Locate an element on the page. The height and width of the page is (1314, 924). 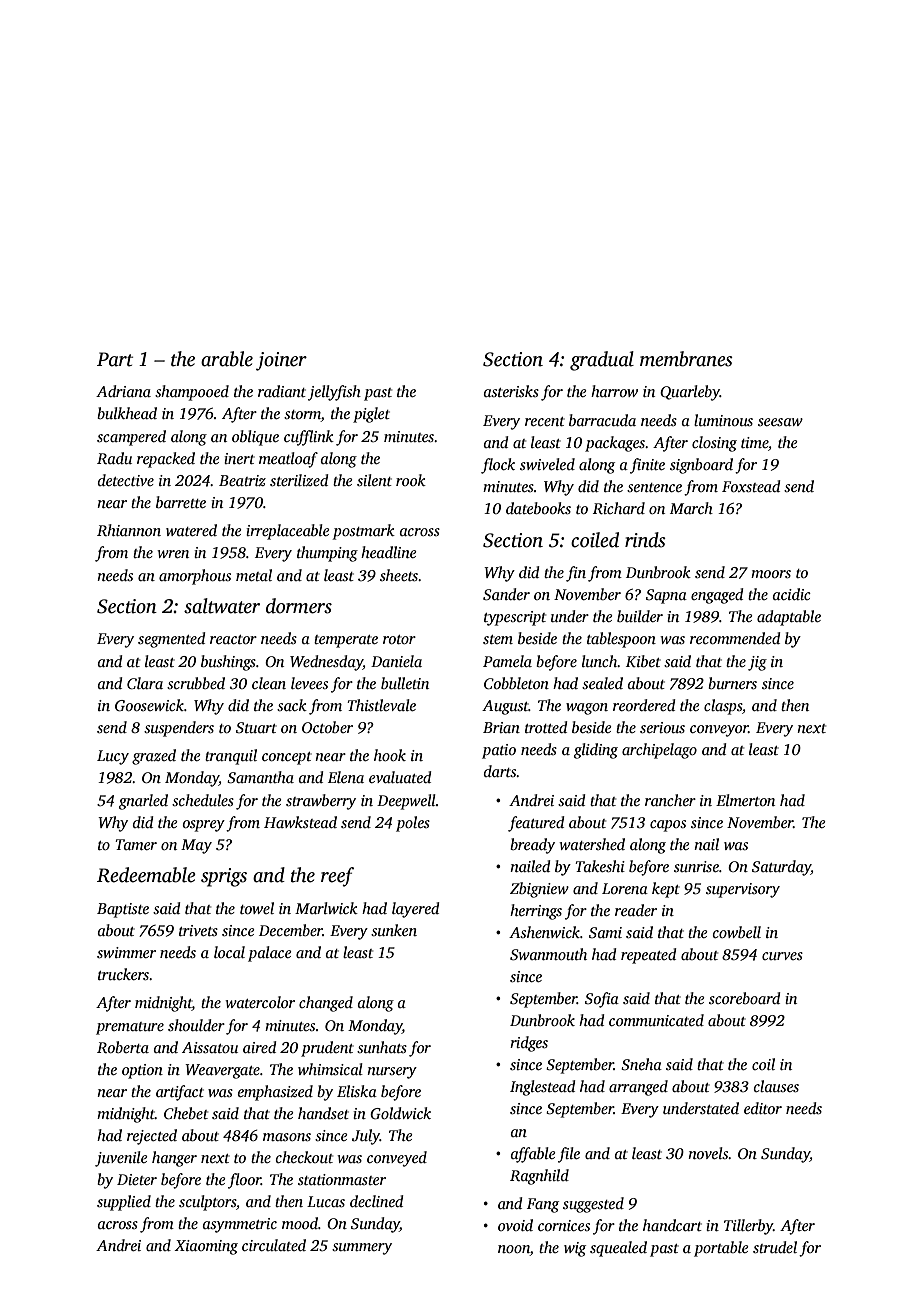
asterisks is located at coordinates (511, 391).
